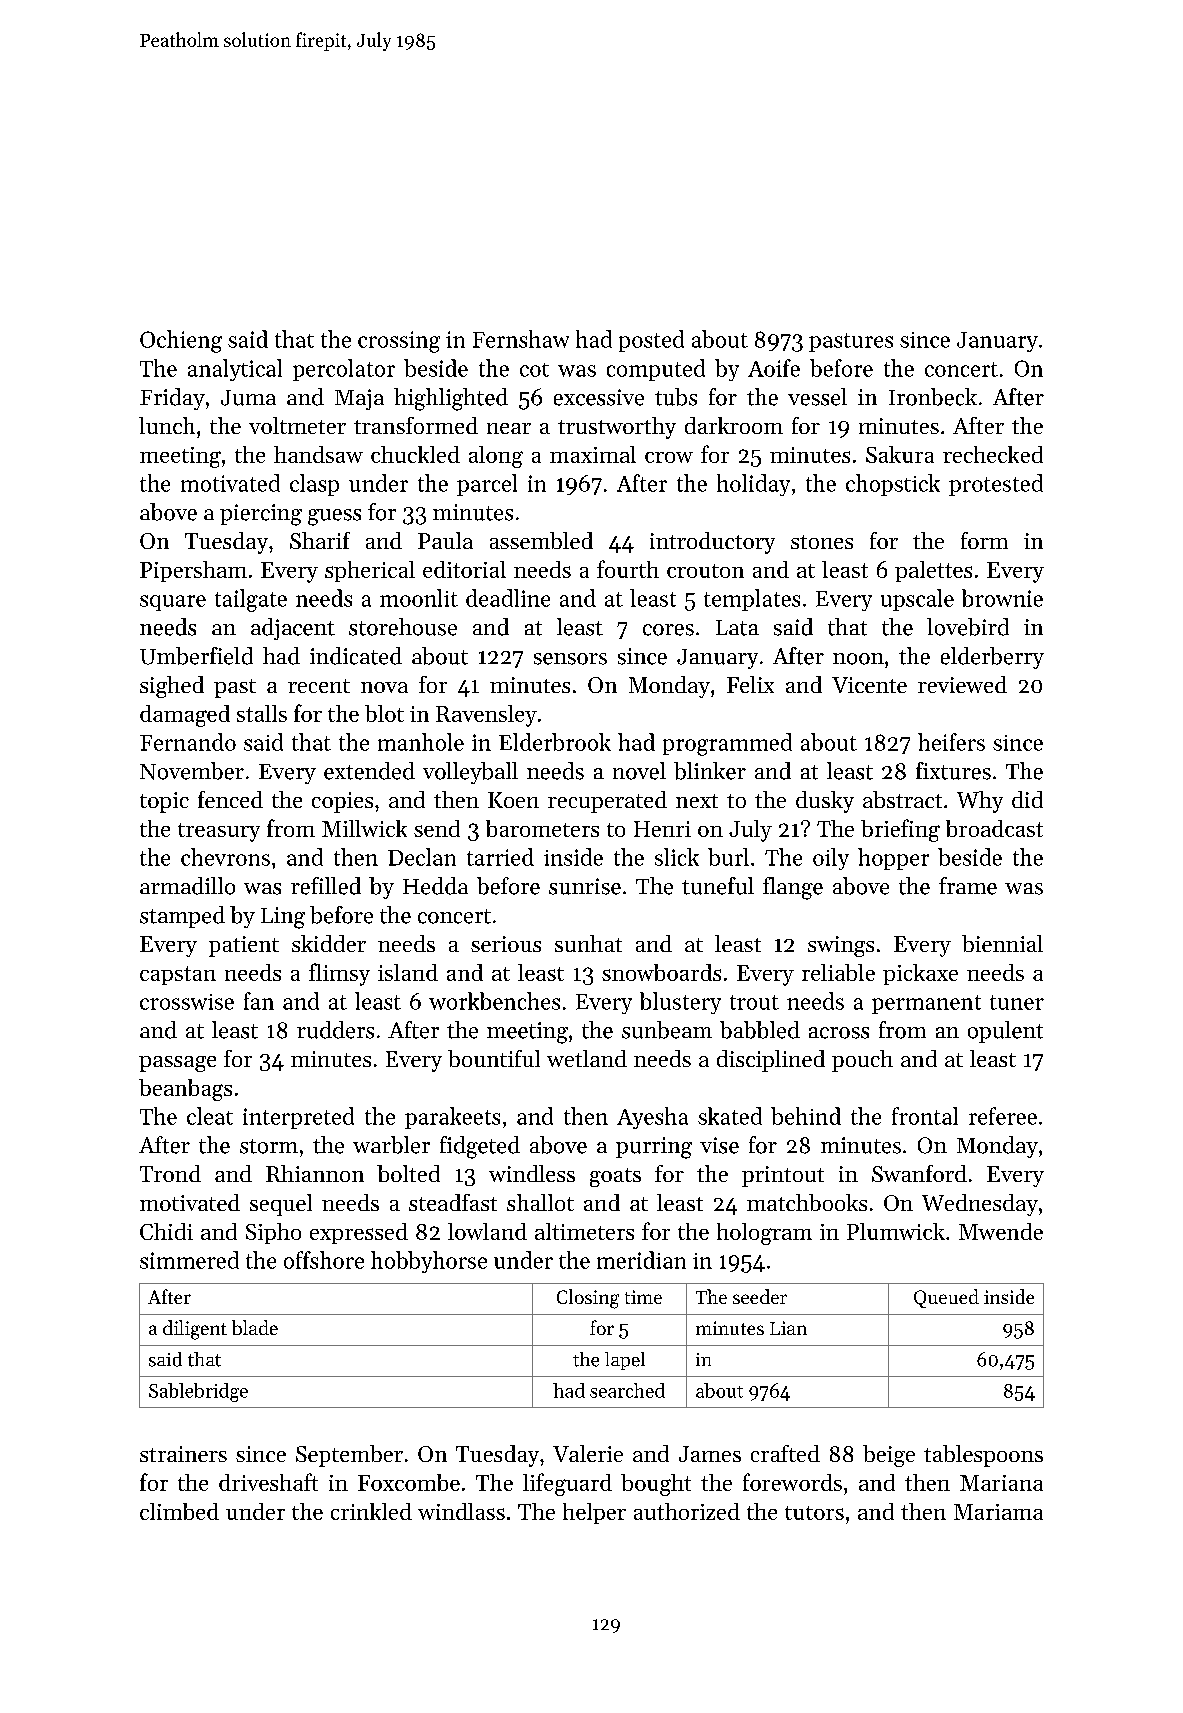 This document has width=1183, height=1713. What do you see at coordinates (980, 802) in the document?
I see `Why` at bounding box center [980, 802].
